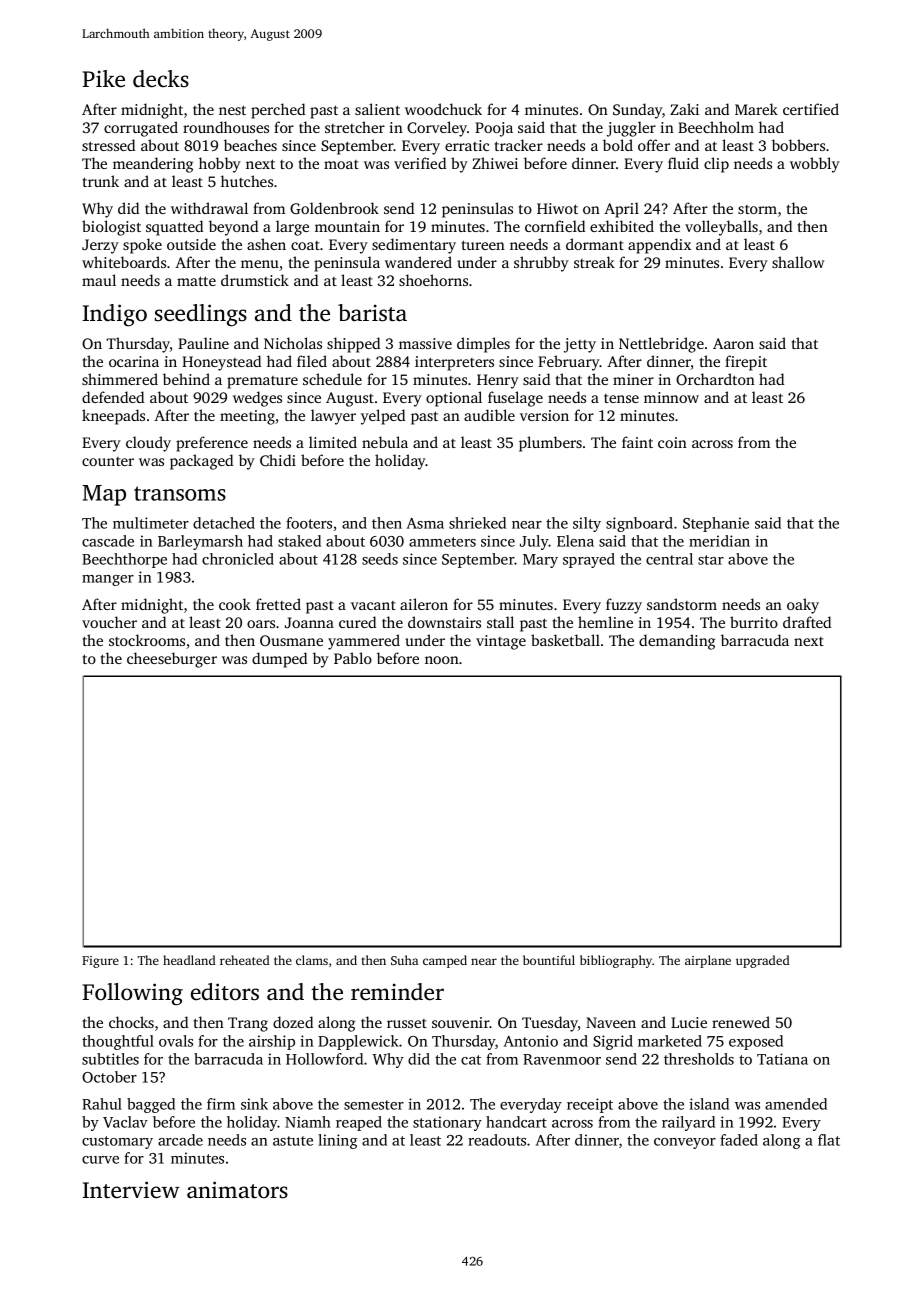 This screenshot has width=924, height=1308. Describe the element at coordinates (189, 960) in the screenshot. I see `headland` at that location.
